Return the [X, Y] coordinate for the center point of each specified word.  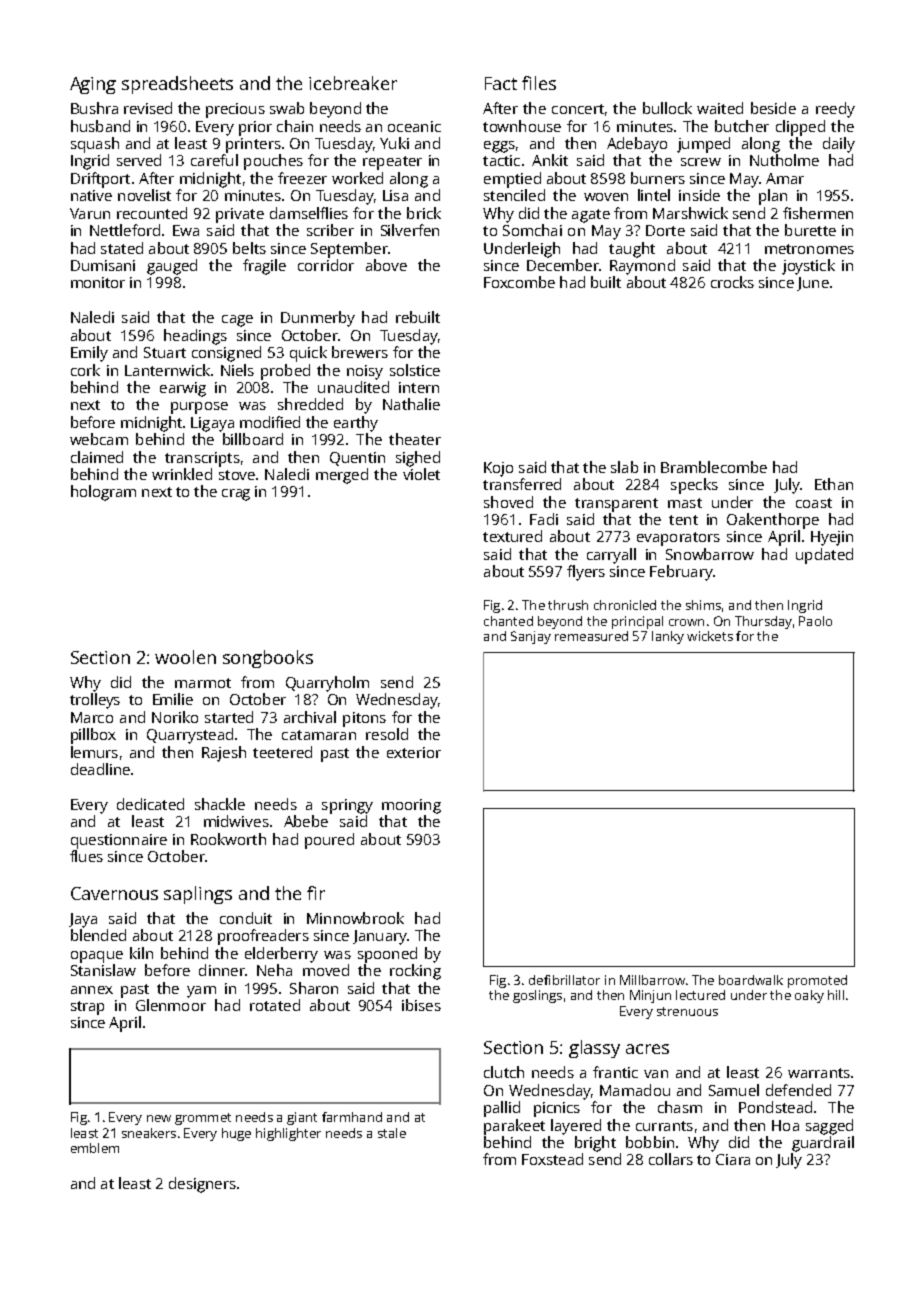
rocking [415, 972]
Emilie [173, 699]
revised [148, 108]
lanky [668, 637]
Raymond [642, 267]
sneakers [149, 1133]
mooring [411, 806]
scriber [330, 230]
